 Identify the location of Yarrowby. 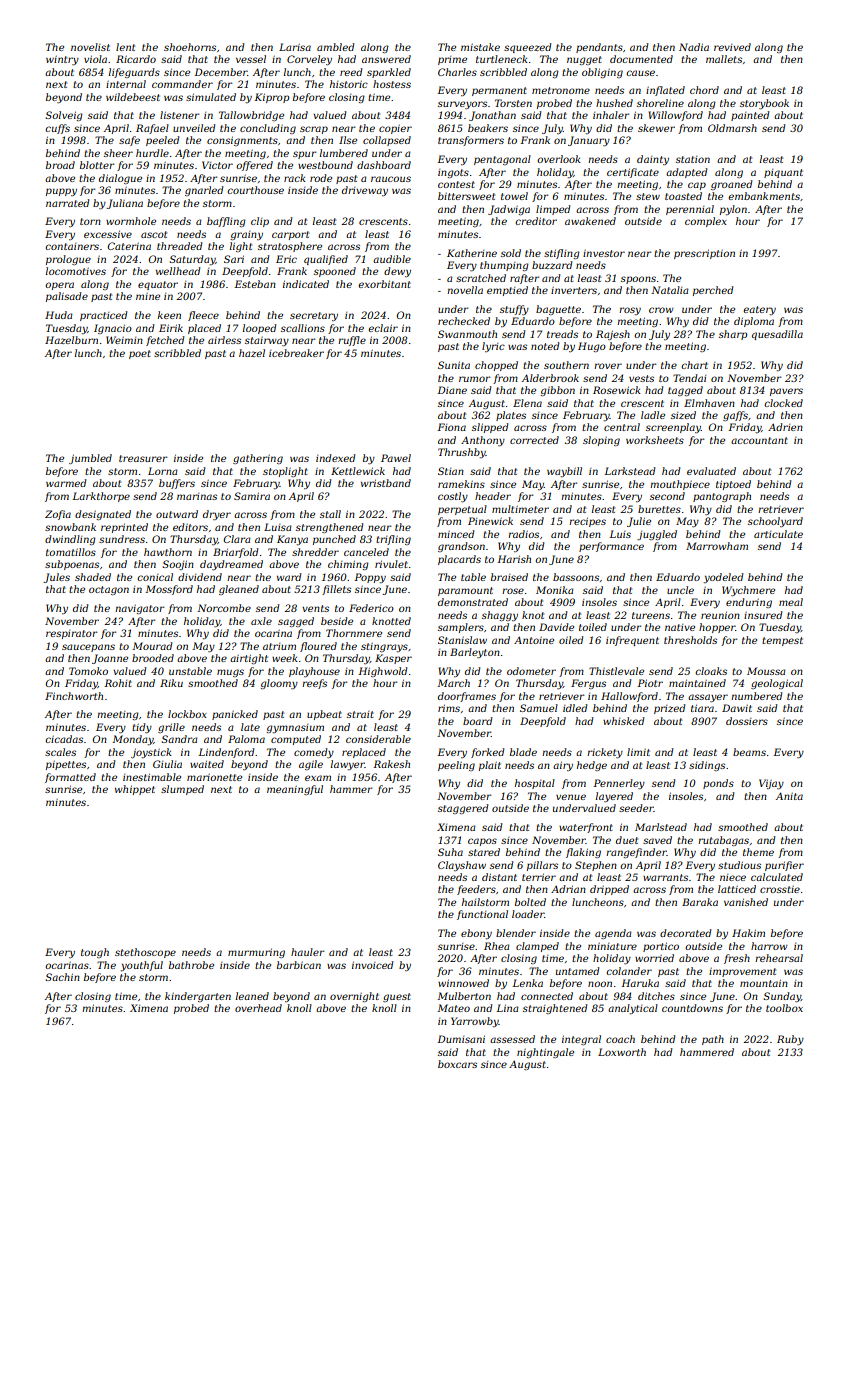
(475, 1022).
